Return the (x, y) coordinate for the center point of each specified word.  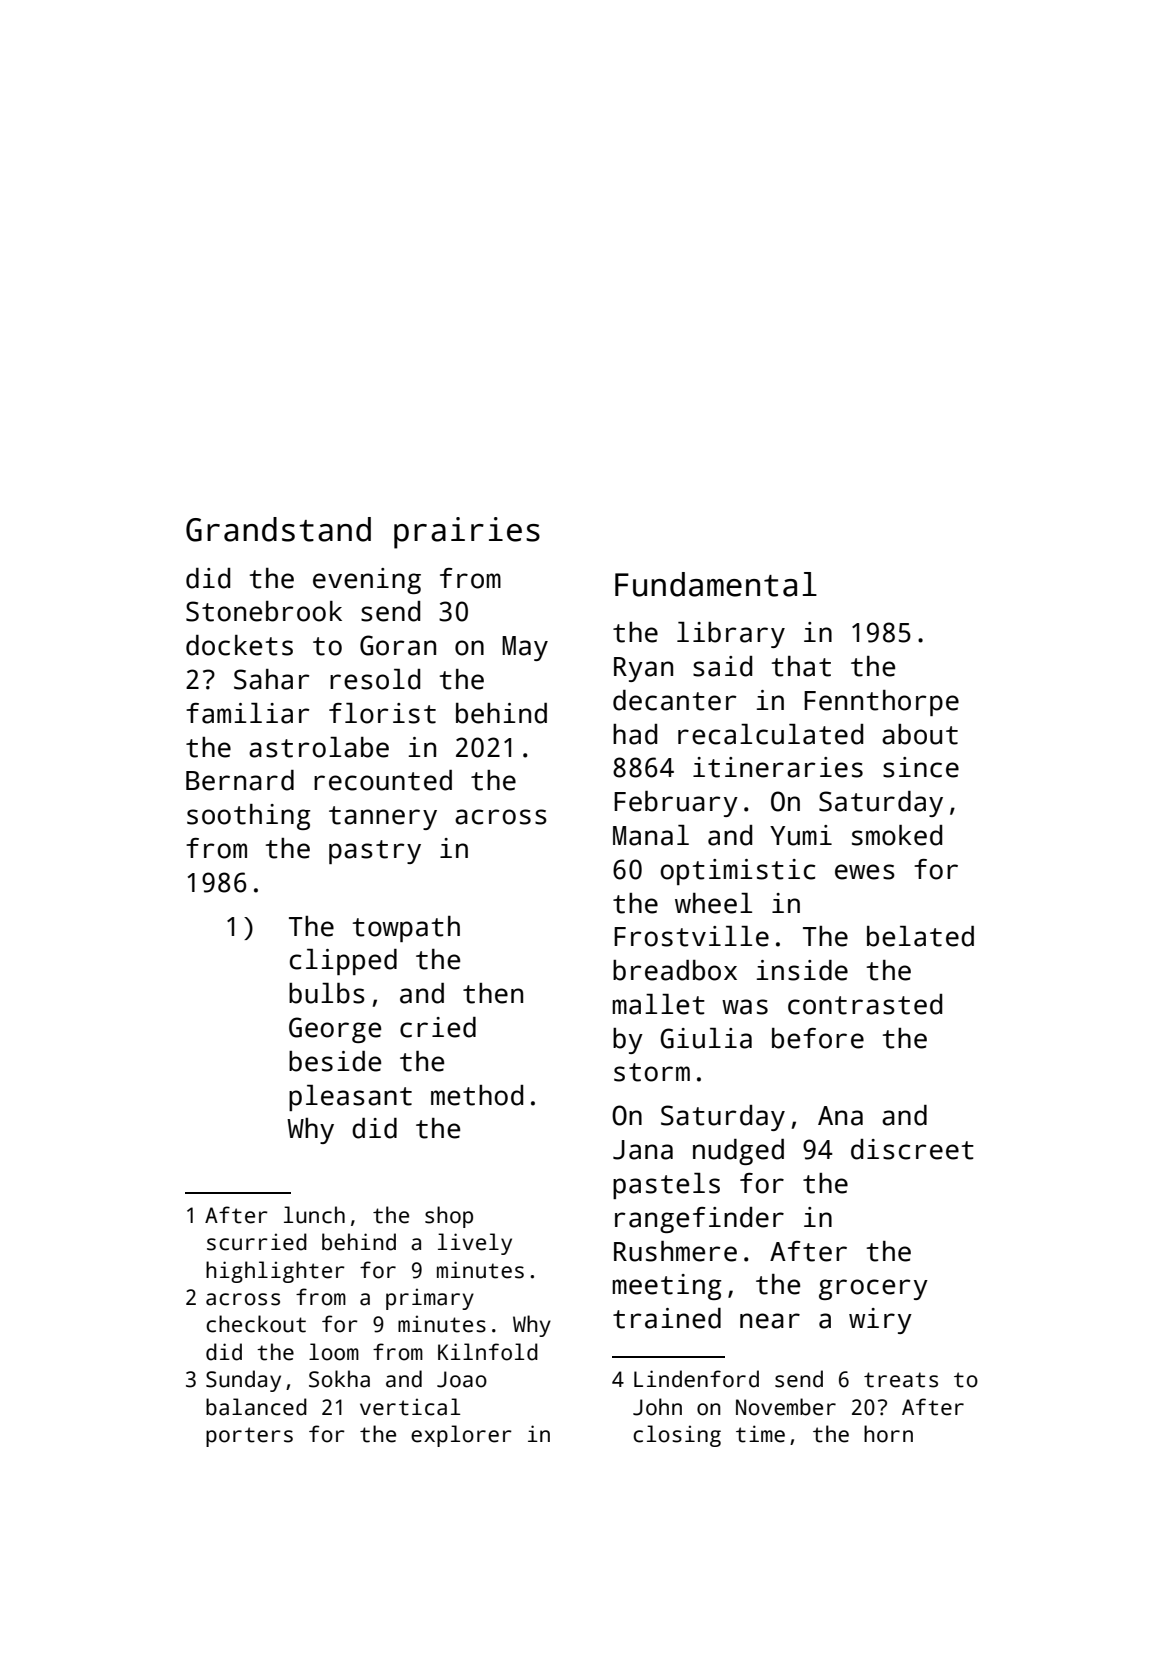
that (801, 666)
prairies (467, 533)
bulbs (327, 993)
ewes (865, 872)
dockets (239, 645)
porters (249, 1437)
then (493, 993)
